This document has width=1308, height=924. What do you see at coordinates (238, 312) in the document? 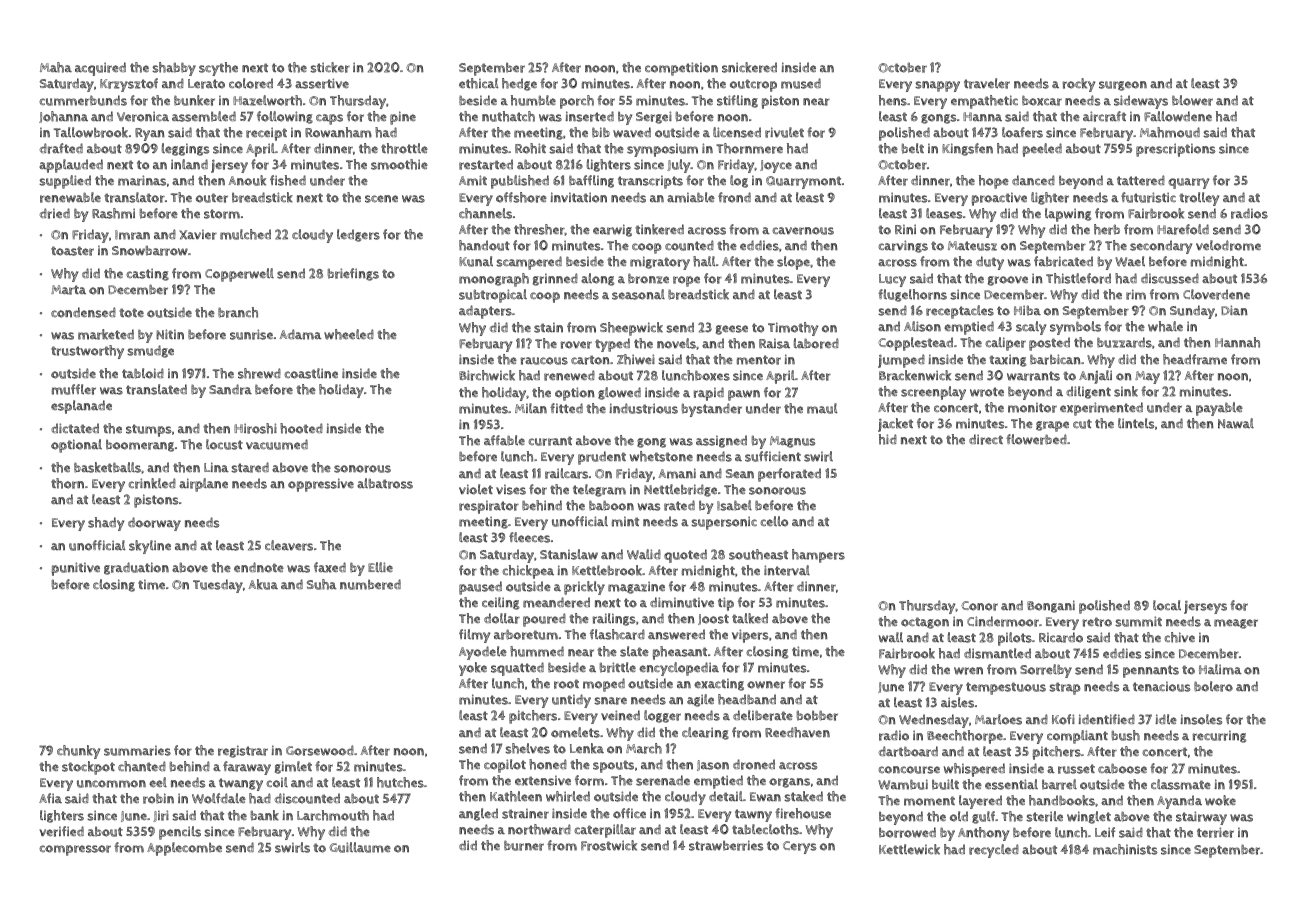
I see `branch` at bounding box center [238, 312].
